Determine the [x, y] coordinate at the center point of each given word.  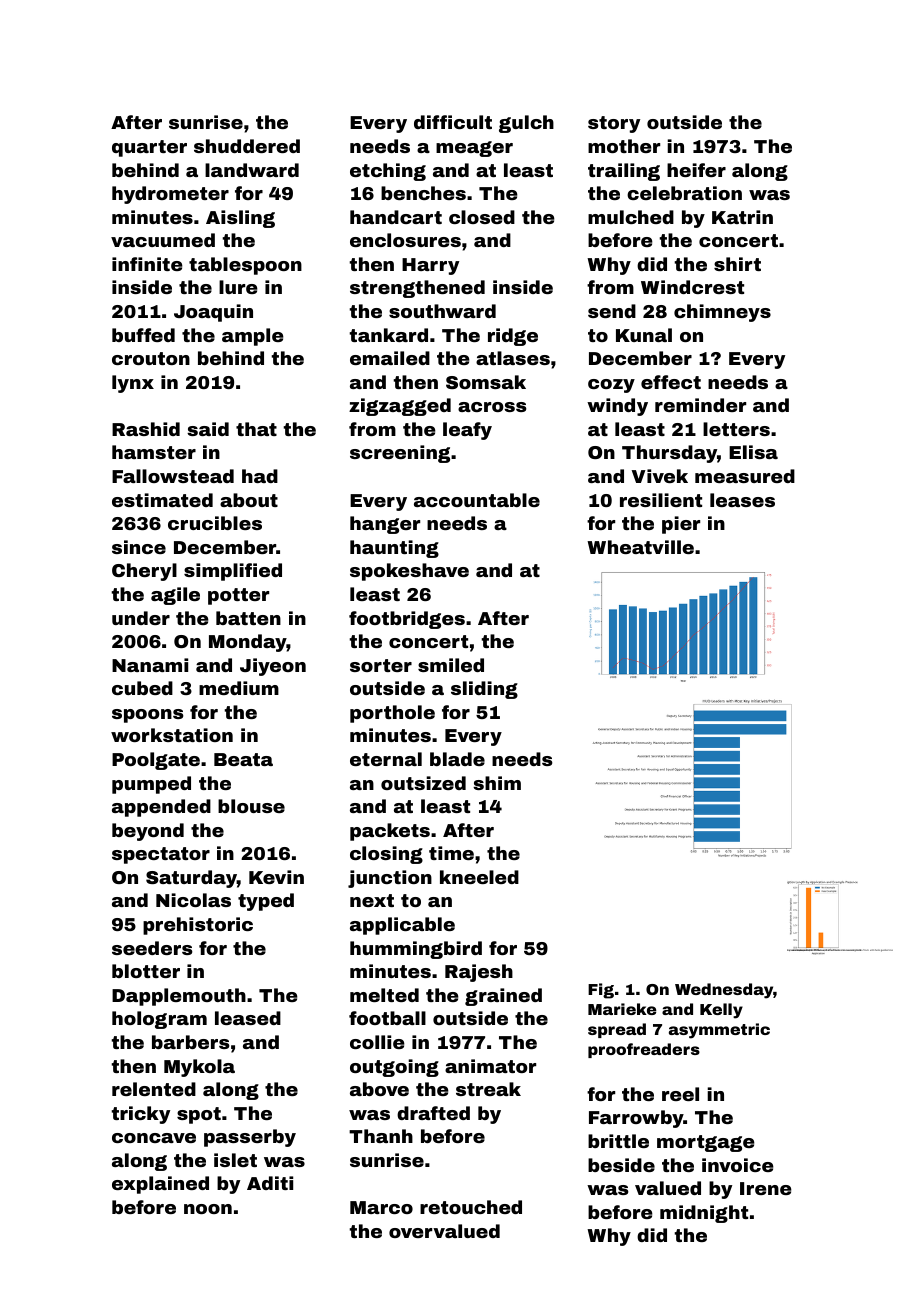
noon [208, 1209]
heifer [696, 170]
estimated [162, 500]
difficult [453, 122]
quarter [149, 148]
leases [742, 500]
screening [400, 454]
